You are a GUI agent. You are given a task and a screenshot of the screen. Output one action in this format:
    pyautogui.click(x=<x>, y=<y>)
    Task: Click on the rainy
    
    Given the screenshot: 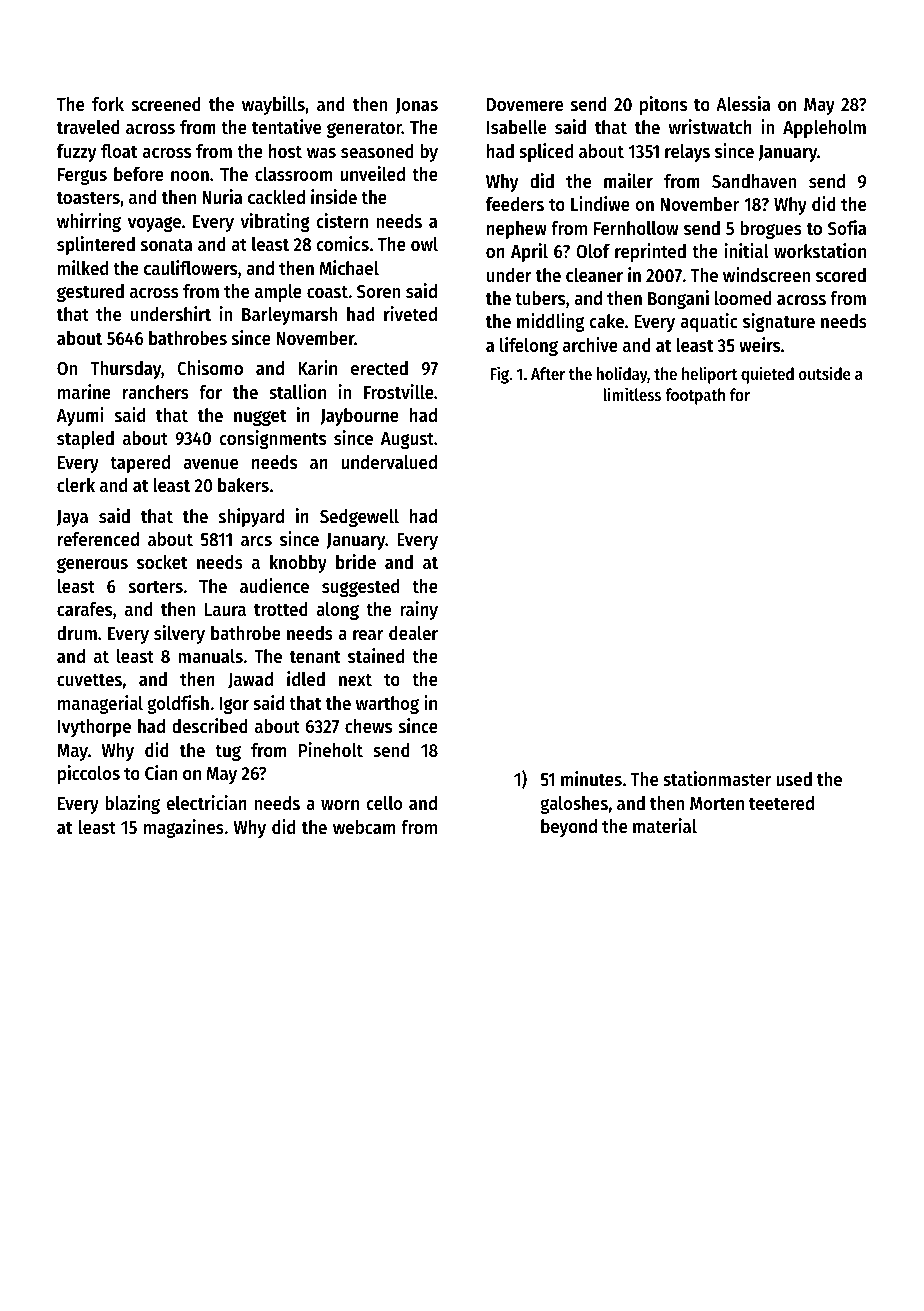 What is the action you would take?
    pyautogui.click(x=419, y=610)
